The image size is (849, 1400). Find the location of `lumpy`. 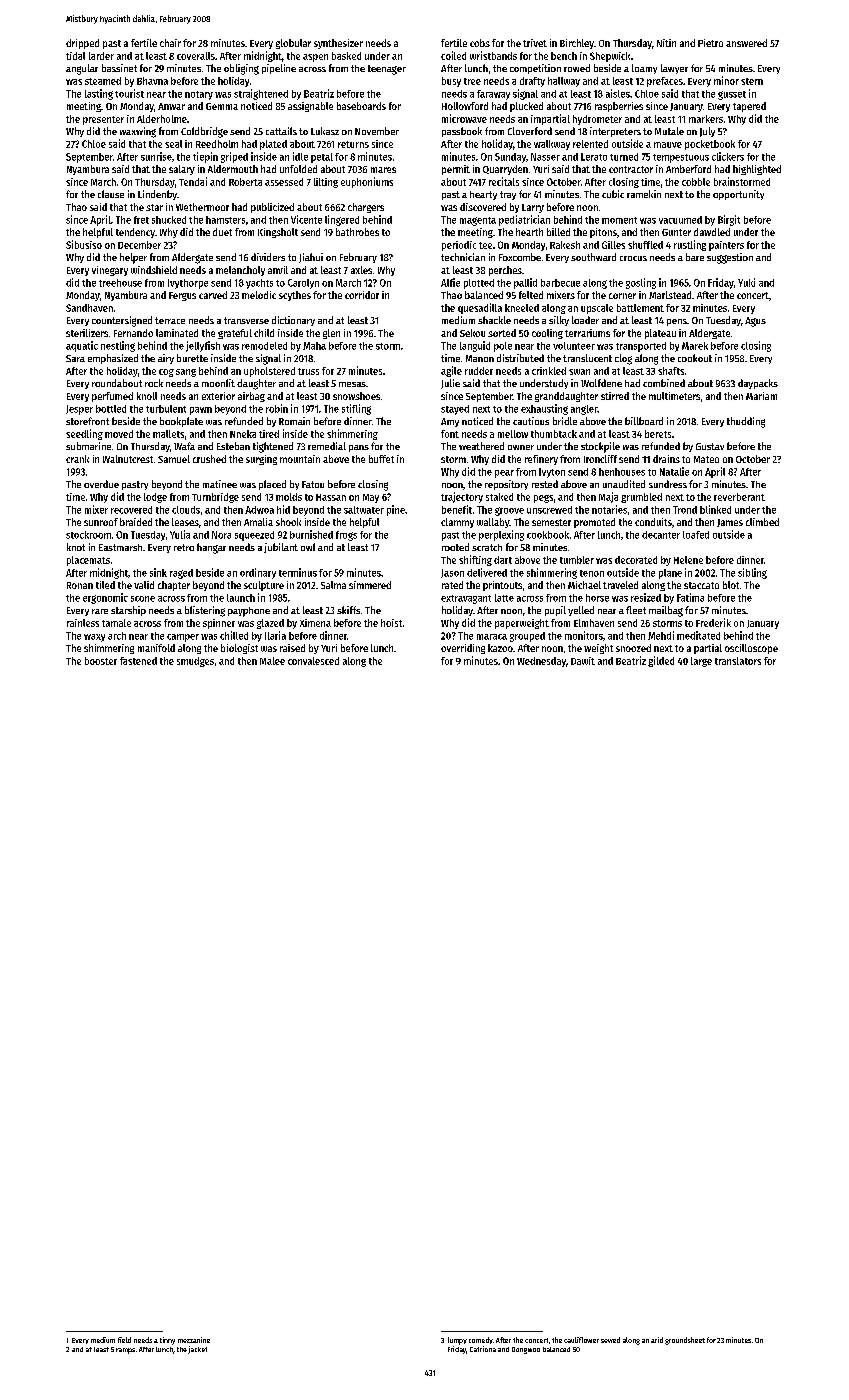

lumpy is located at coordinates (457, 1341).
